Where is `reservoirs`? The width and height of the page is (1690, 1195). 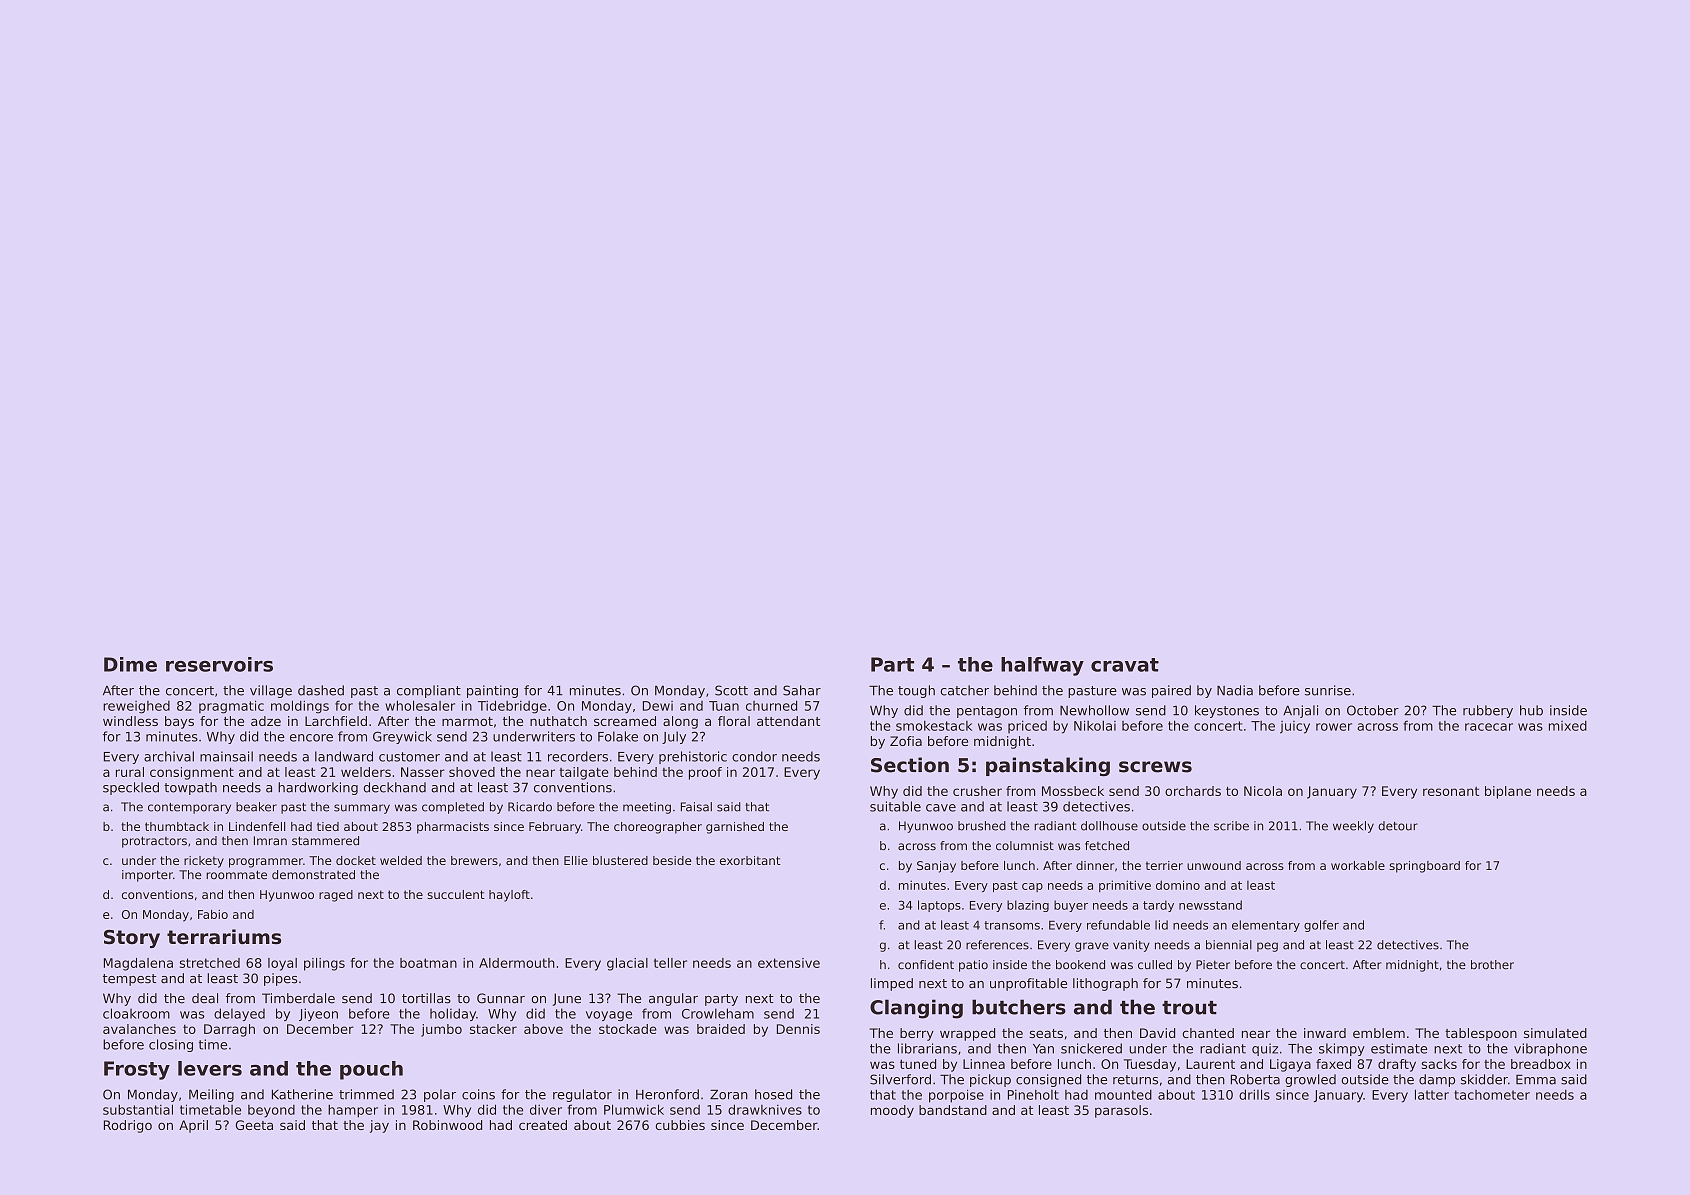 reservoirs is located at coordinates (219, 664).
